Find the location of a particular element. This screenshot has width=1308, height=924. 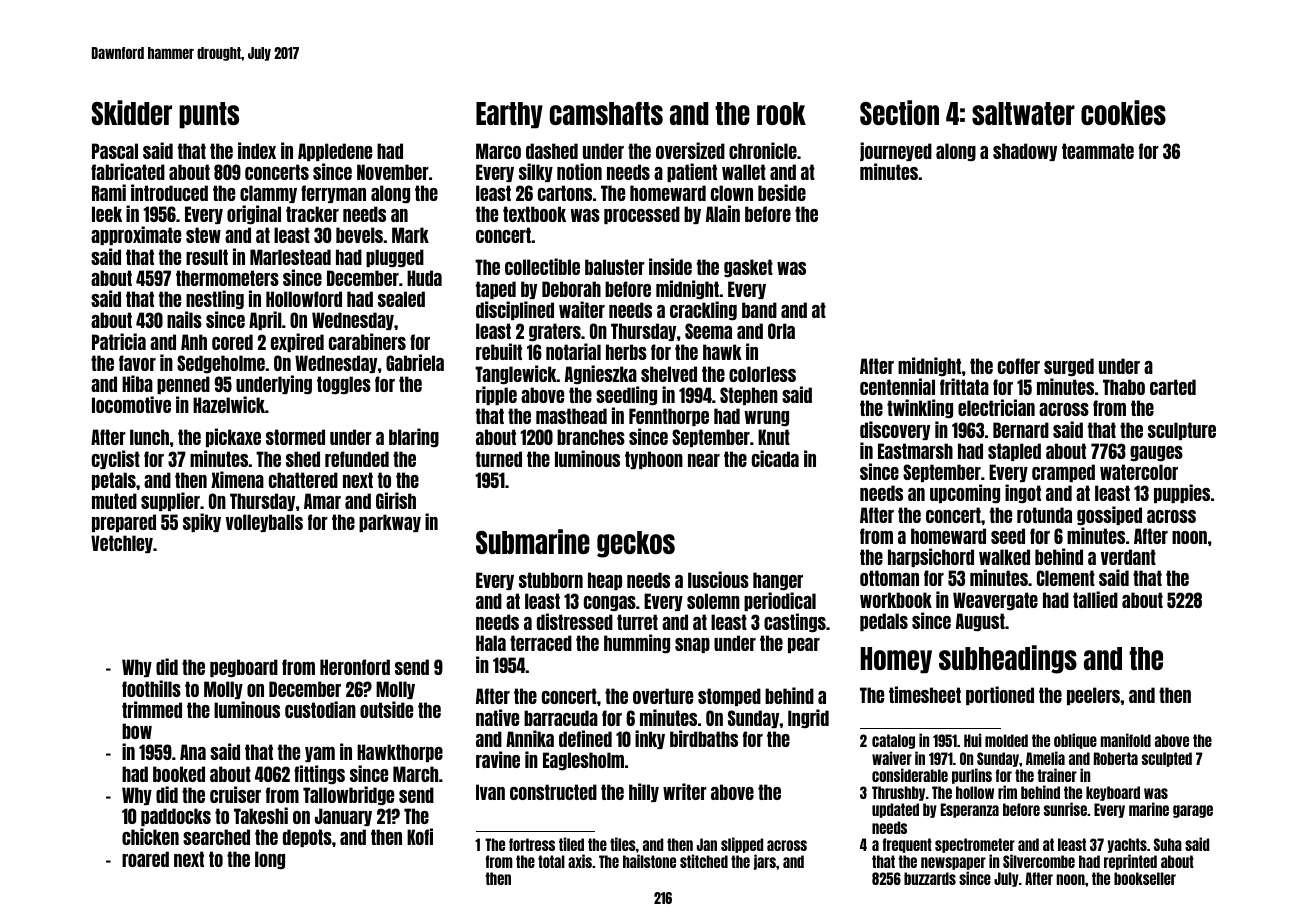

roared is located at coordinates (145, 859).
